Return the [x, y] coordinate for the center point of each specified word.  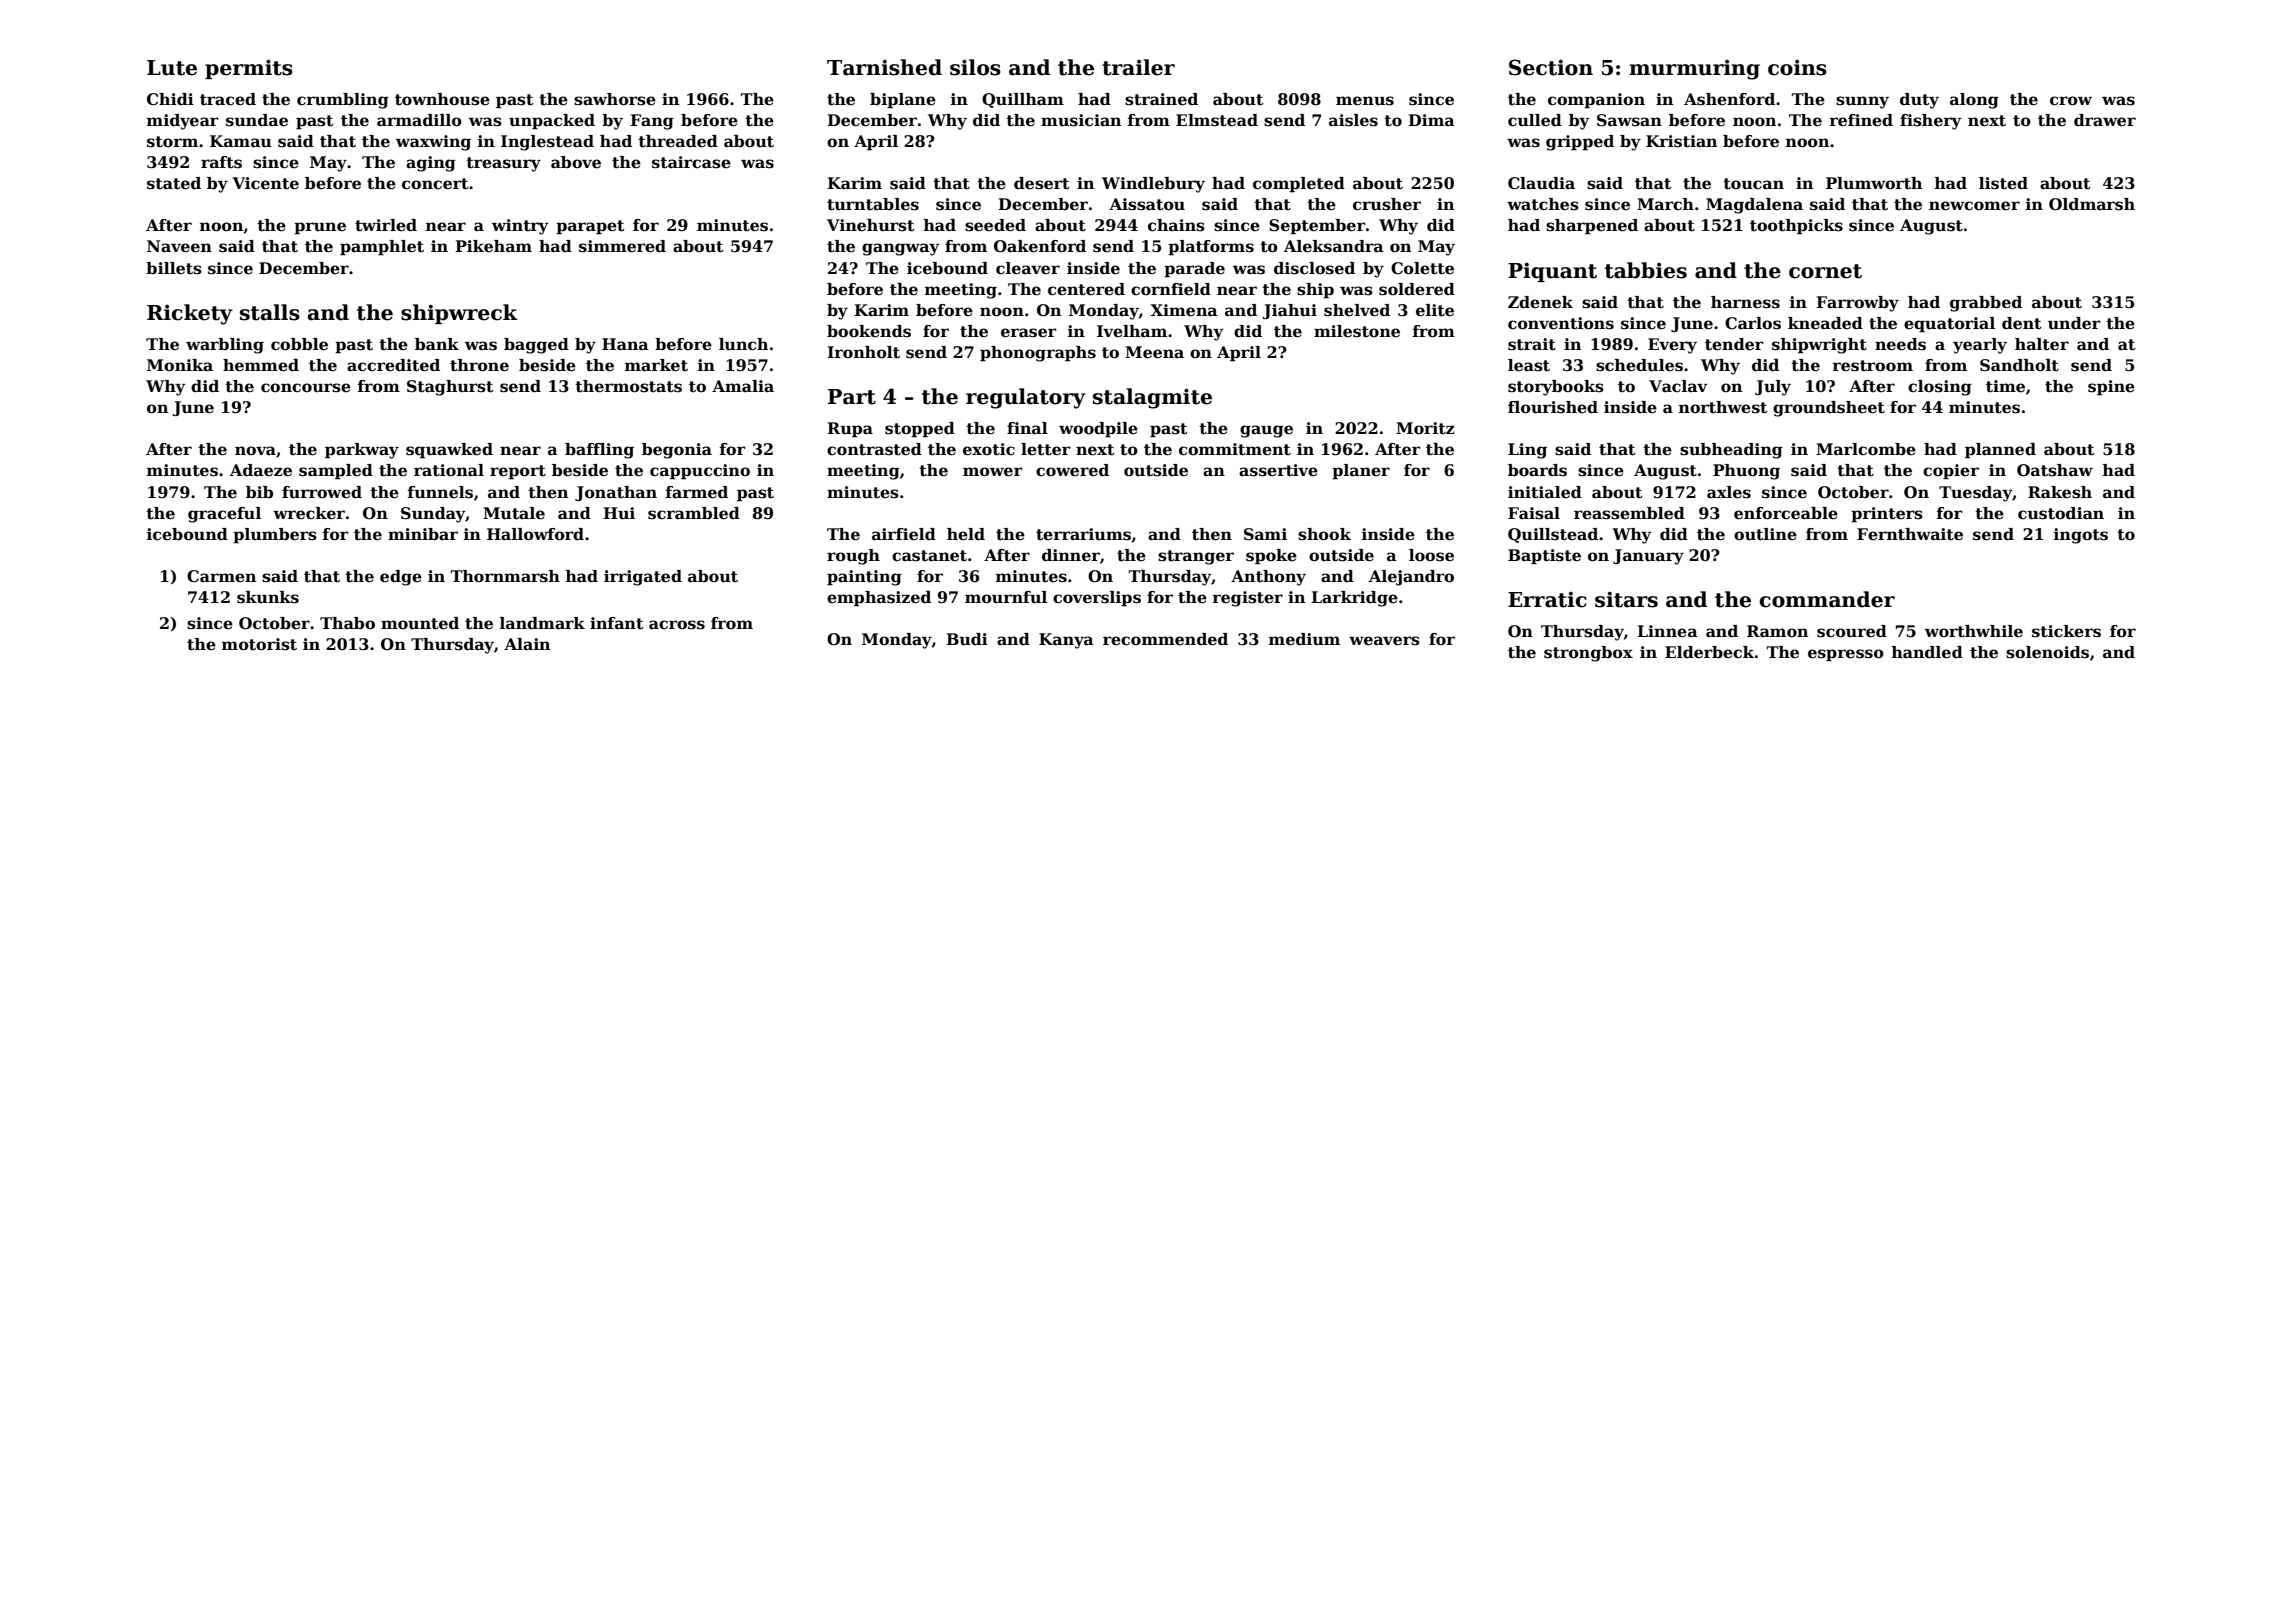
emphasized [879, 599]
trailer [1138, 67]
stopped [920, 430]
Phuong [1746, 472]
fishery [1931, 122]
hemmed [261, 365]
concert [435, 184]
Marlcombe [1866, 449]
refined [1861, 120]
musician [1081, 120]
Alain [527, 644]
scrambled [694, 513]
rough [853, 557]
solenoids [2047, 652]
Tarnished [884, 67]
